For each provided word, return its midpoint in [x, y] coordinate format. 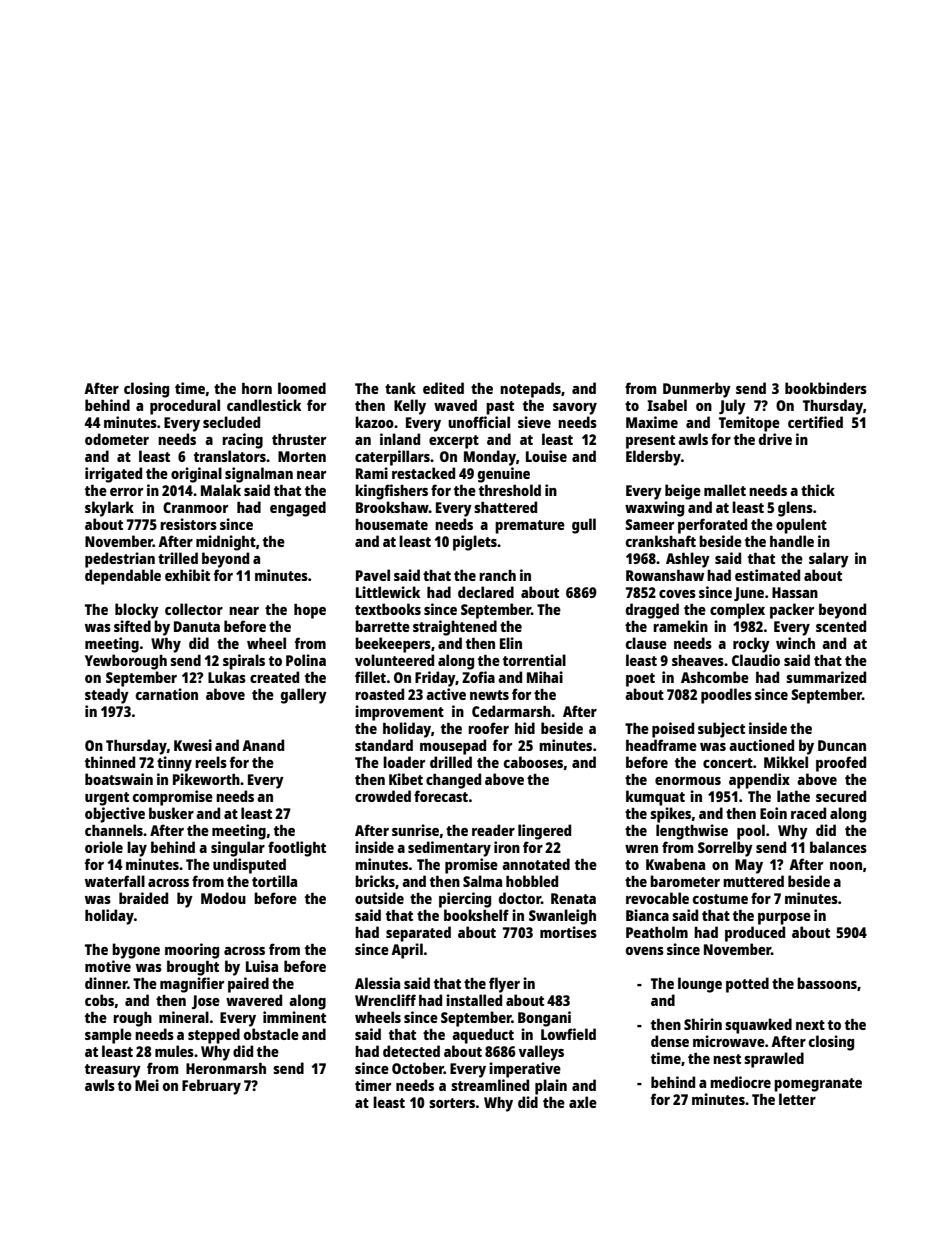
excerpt [454, 442]
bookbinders [826, 388]
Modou [223, 898]
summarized [826, 677]
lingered [544, 832]
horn [257, 388]
